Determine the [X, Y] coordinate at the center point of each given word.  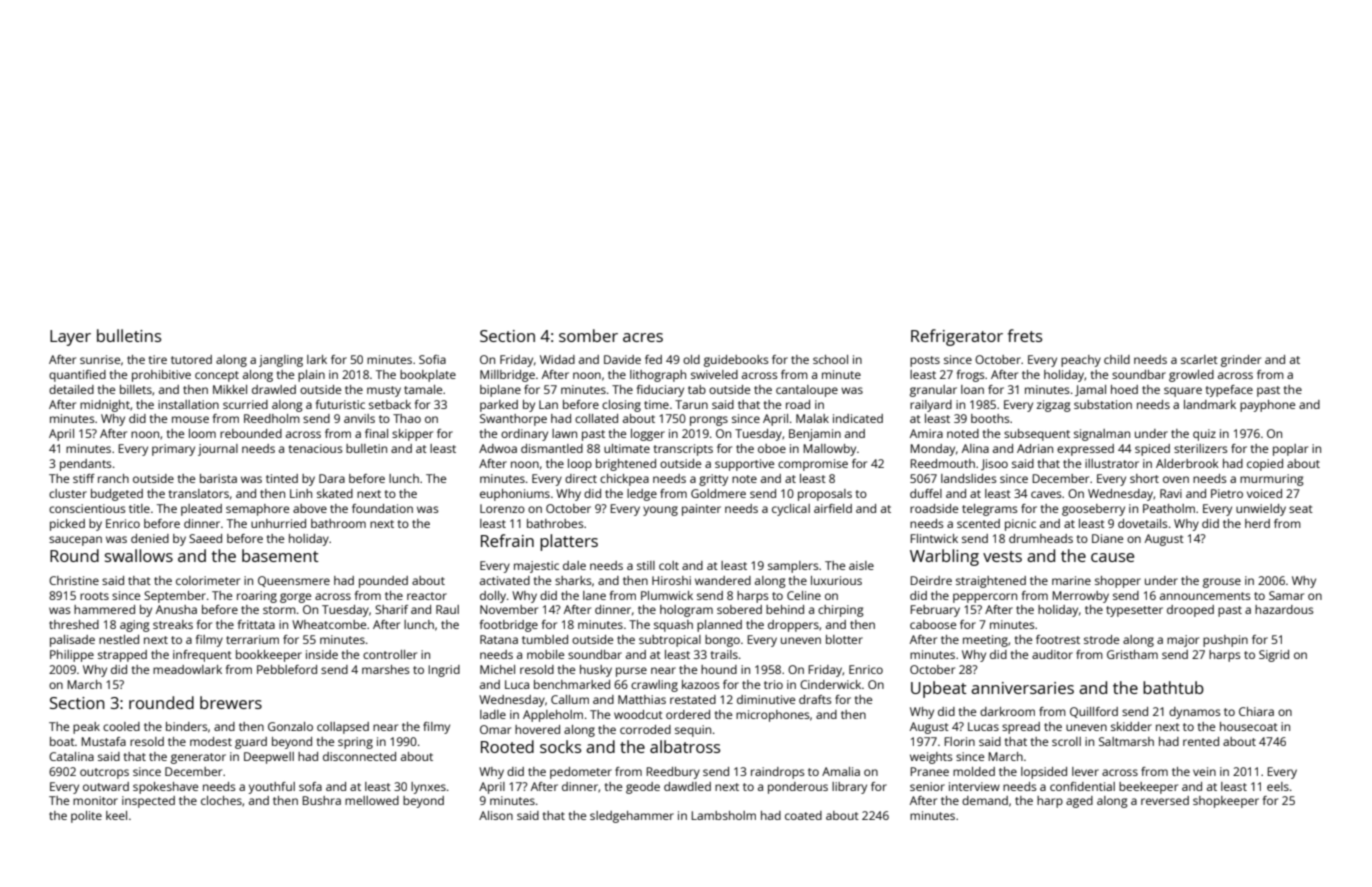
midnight [105, 406]
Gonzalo [290, 726]
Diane [1107, 538]
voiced [1264, 493]
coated [803, 815]
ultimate [627, 448]
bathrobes [555, 523]
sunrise [100, 359]
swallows [139, 555]
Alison [496, 815]
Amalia [841, 771]
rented [1201, 741]
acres [643, 337]
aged [1079, 802]
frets [1025, 335]
